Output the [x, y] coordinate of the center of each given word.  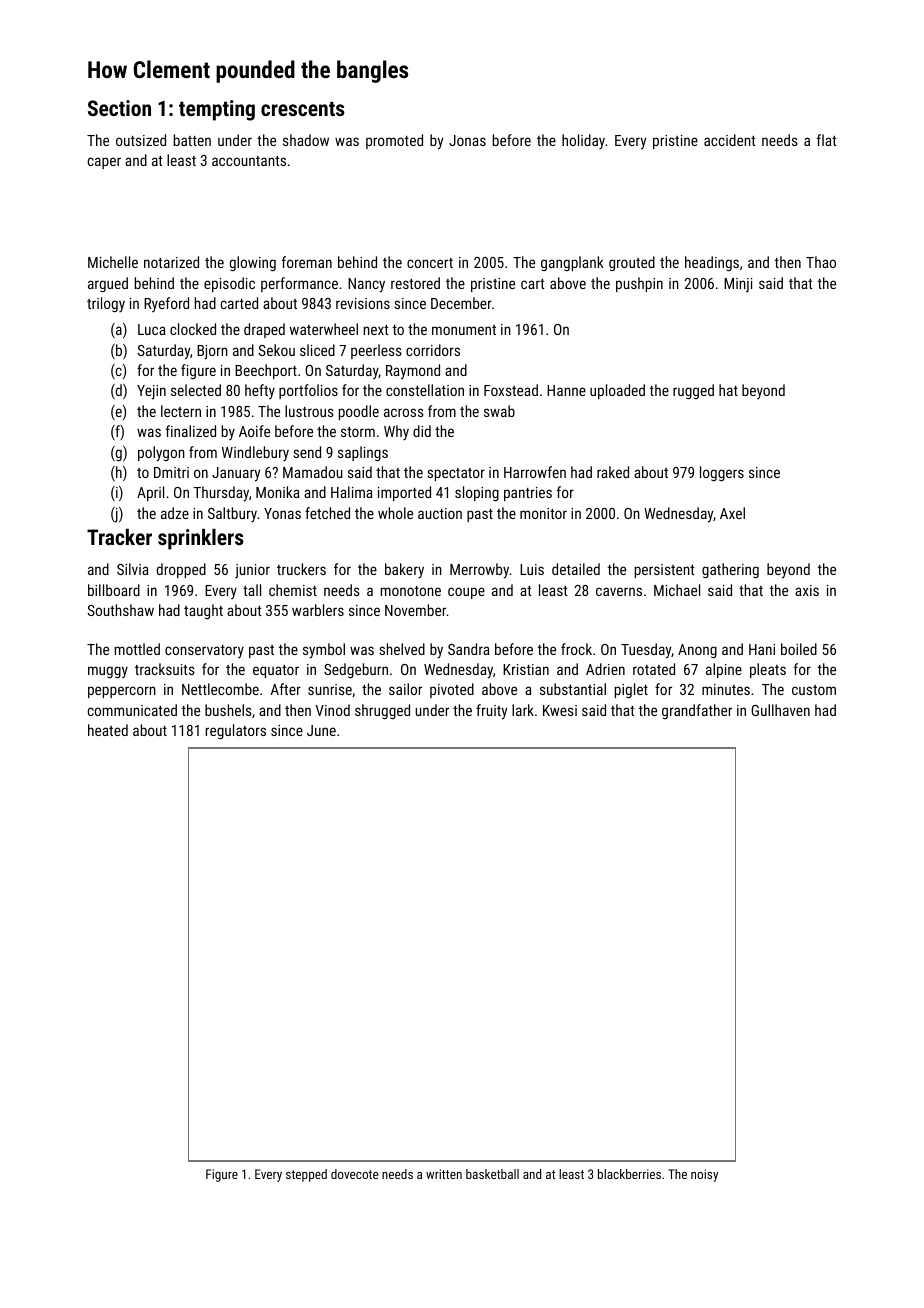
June [321, 730]
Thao [821, 262]
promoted [394, 141]
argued [108, 284]
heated [108, 730]
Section [119, 108]
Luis [532, 569]
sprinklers [201, 539]
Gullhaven [780, 710]
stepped [306, 1175]
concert [430, 263]
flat [827, 140]
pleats [768, 670]
